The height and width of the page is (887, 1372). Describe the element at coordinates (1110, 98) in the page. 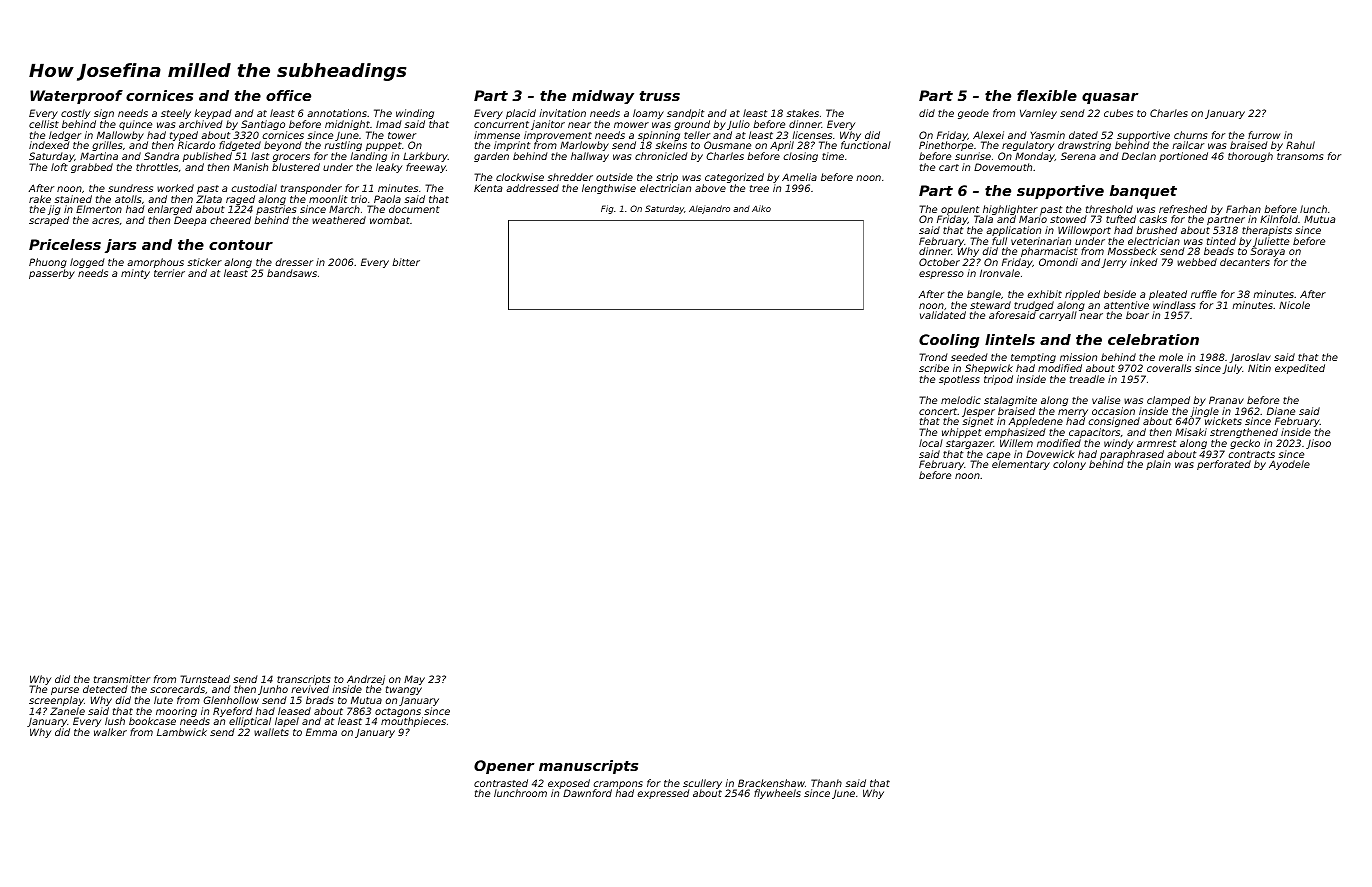

I see `quasar` at that location.
